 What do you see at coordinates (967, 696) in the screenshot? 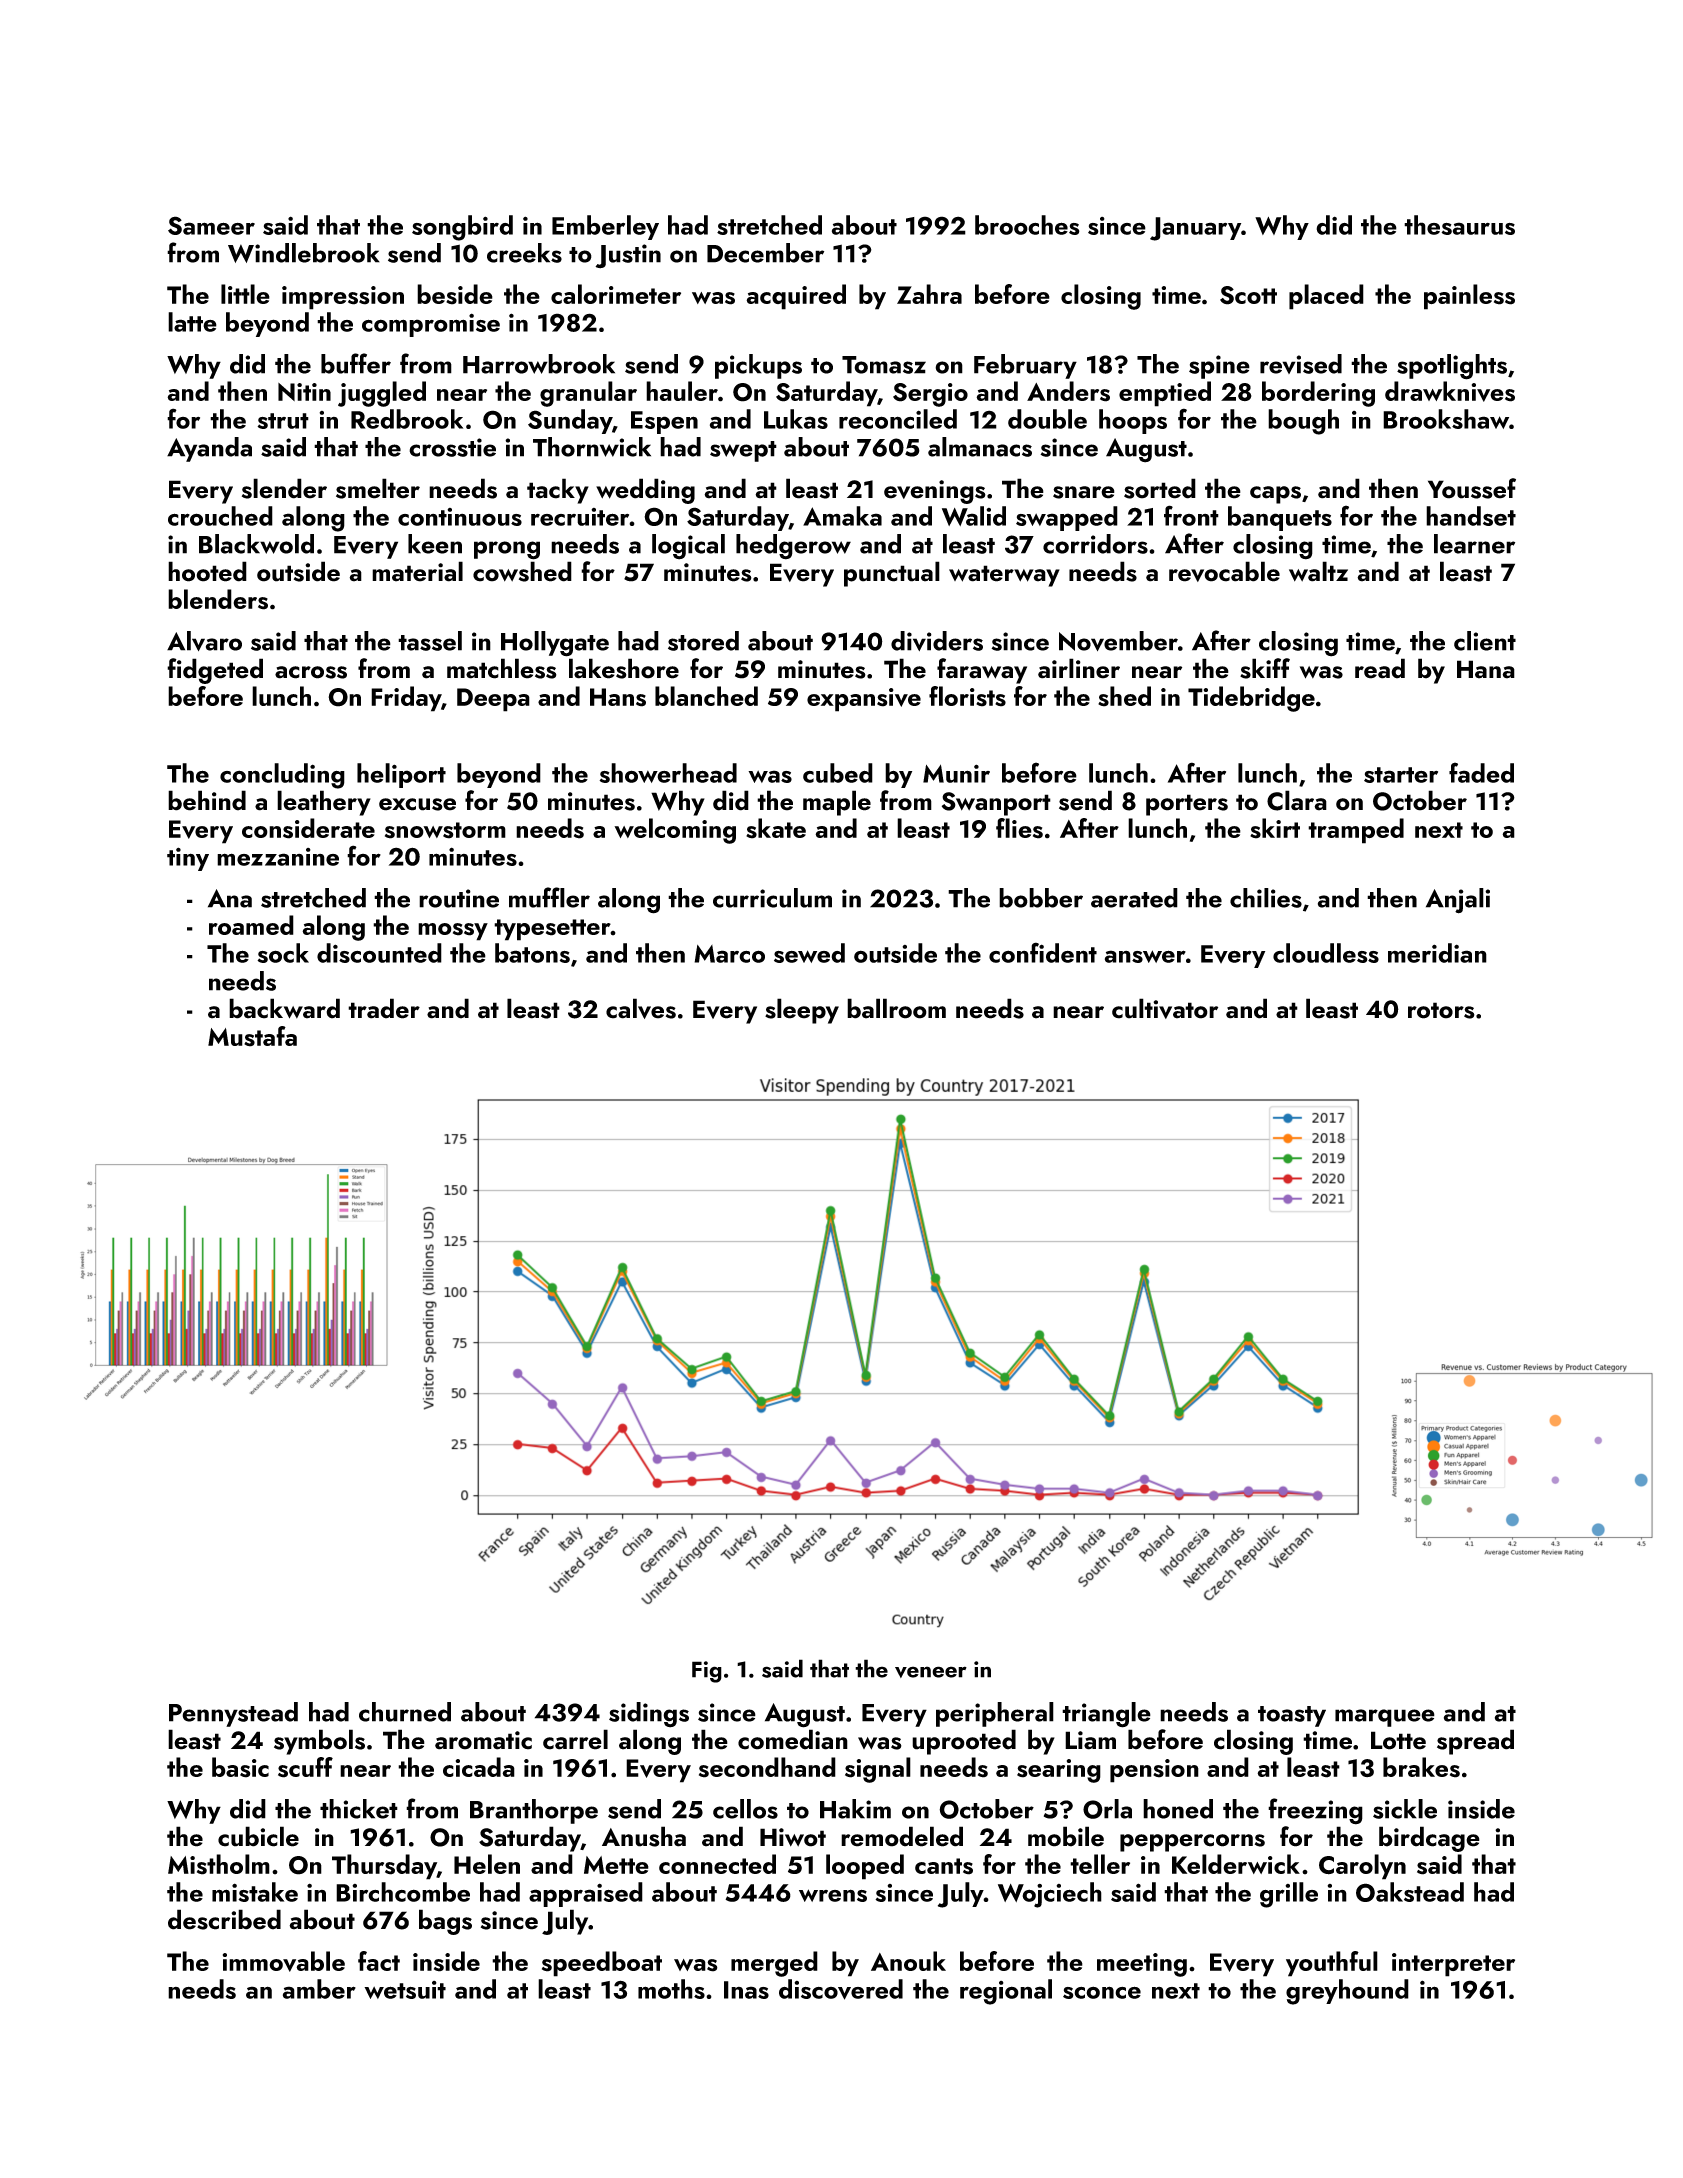
I see `florists` at bounding box center [967, 696].
